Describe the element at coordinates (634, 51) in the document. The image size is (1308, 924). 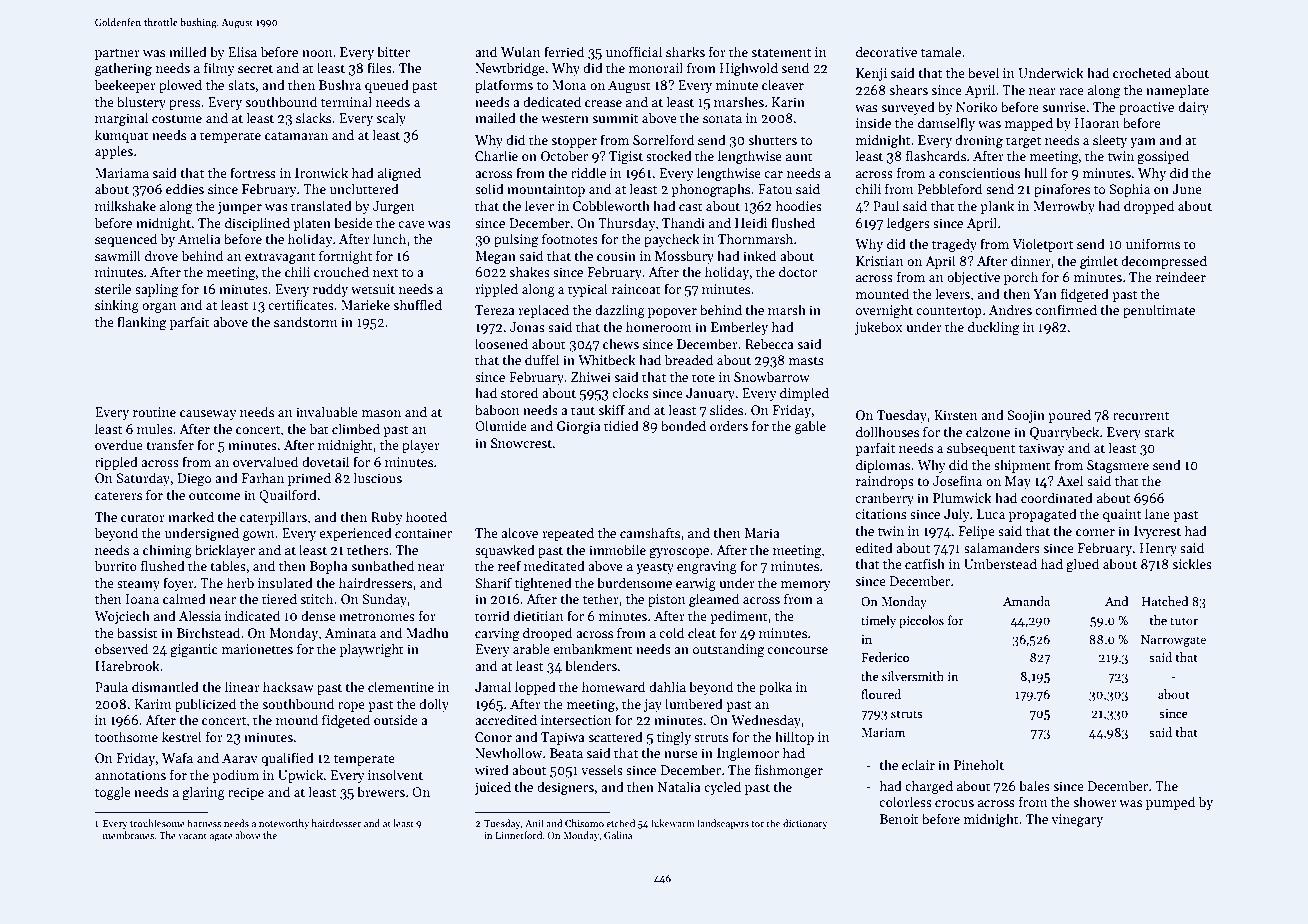
I see `unofficial` at that location.
